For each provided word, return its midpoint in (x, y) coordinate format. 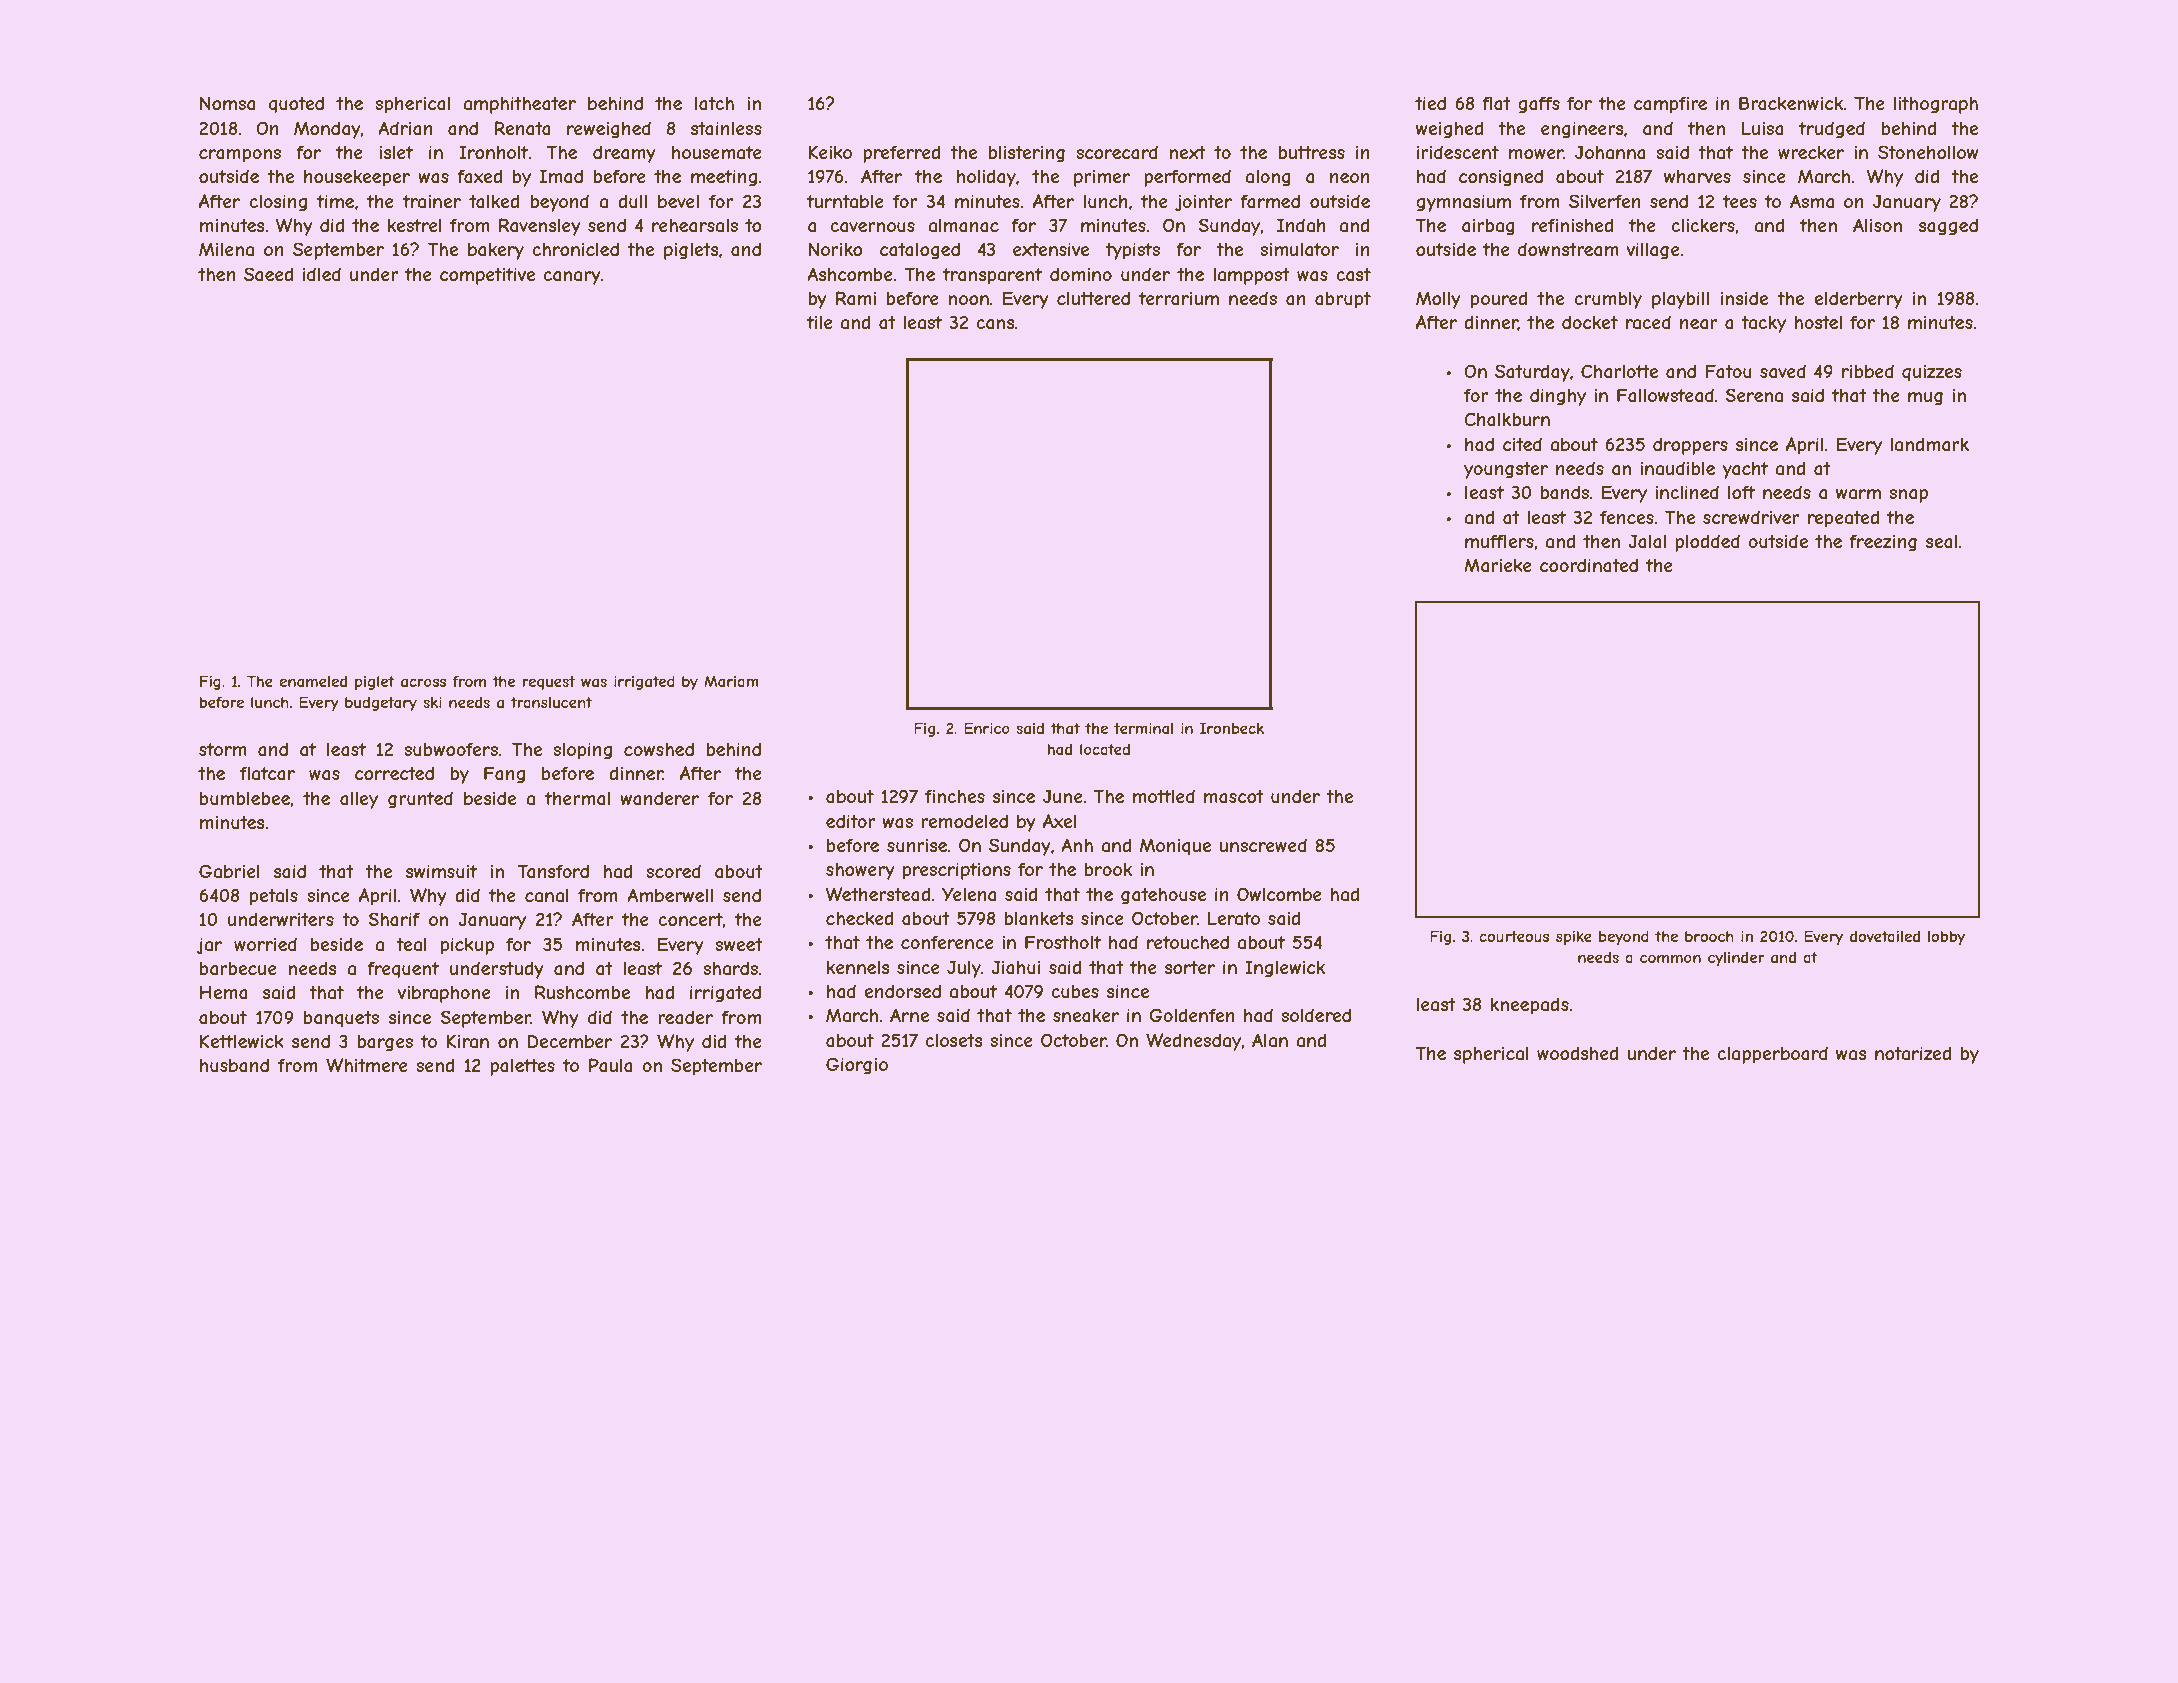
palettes (522, 1067)
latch (714, 104)
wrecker (1811, 152)
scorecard (1117, 152)
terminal (1143, 728)
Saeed (269, 274)
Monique (1175, 847)
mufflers (1499, 541)
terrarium (1179, 299)
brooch (1709, 936)
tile (820, 322)
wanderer (659, 798)
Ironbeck (1232, 728)
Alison (1877, 225)
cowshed (659, 749)
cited (1522, 444)
